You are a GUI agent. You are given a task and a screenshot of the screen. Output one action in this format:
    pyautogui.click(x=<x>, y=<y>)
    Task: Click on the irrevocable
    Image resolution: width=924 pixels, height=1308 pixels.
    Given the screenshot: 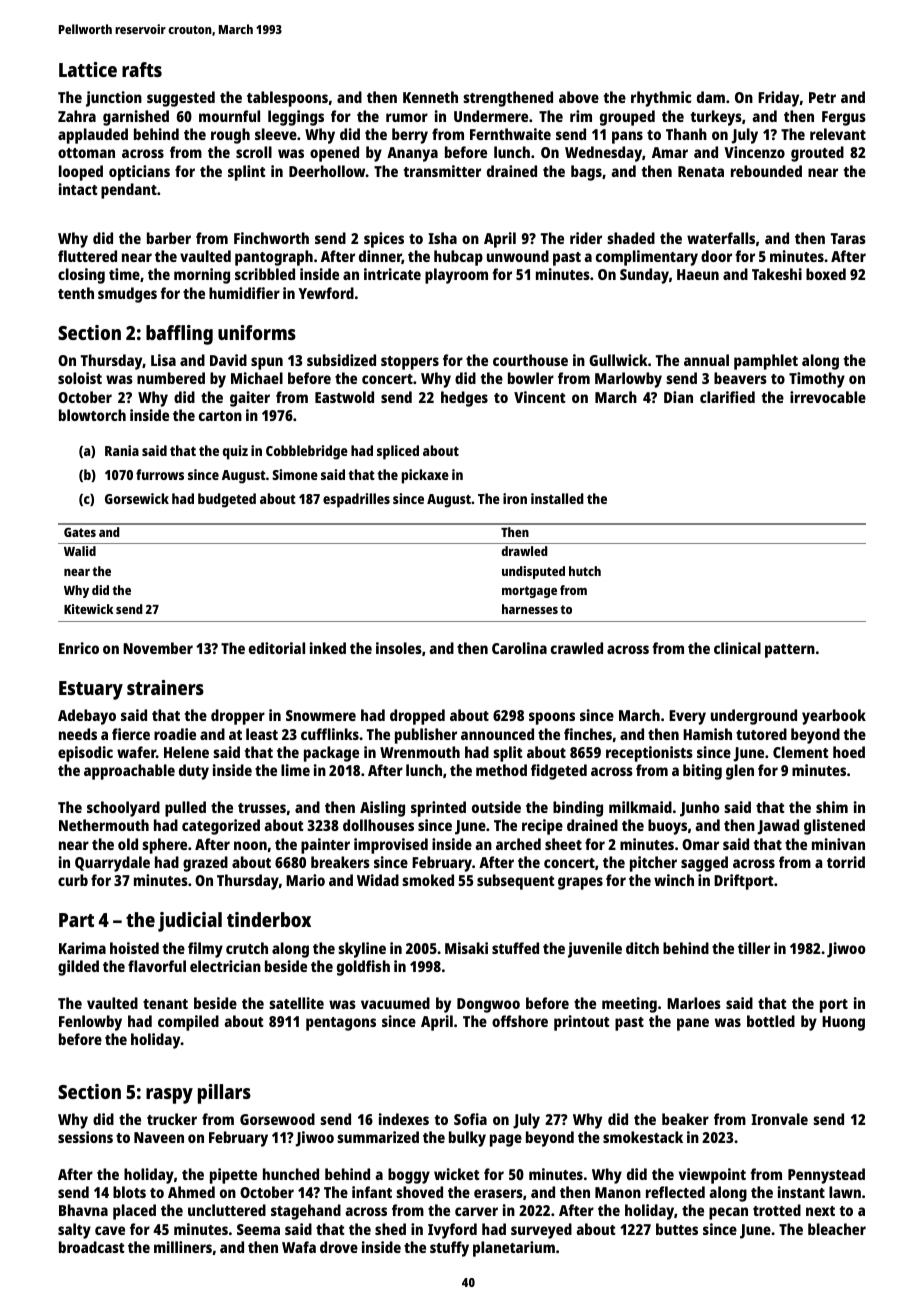 What is the action you would take?
    pyautogui.click(x=828, y=397)
